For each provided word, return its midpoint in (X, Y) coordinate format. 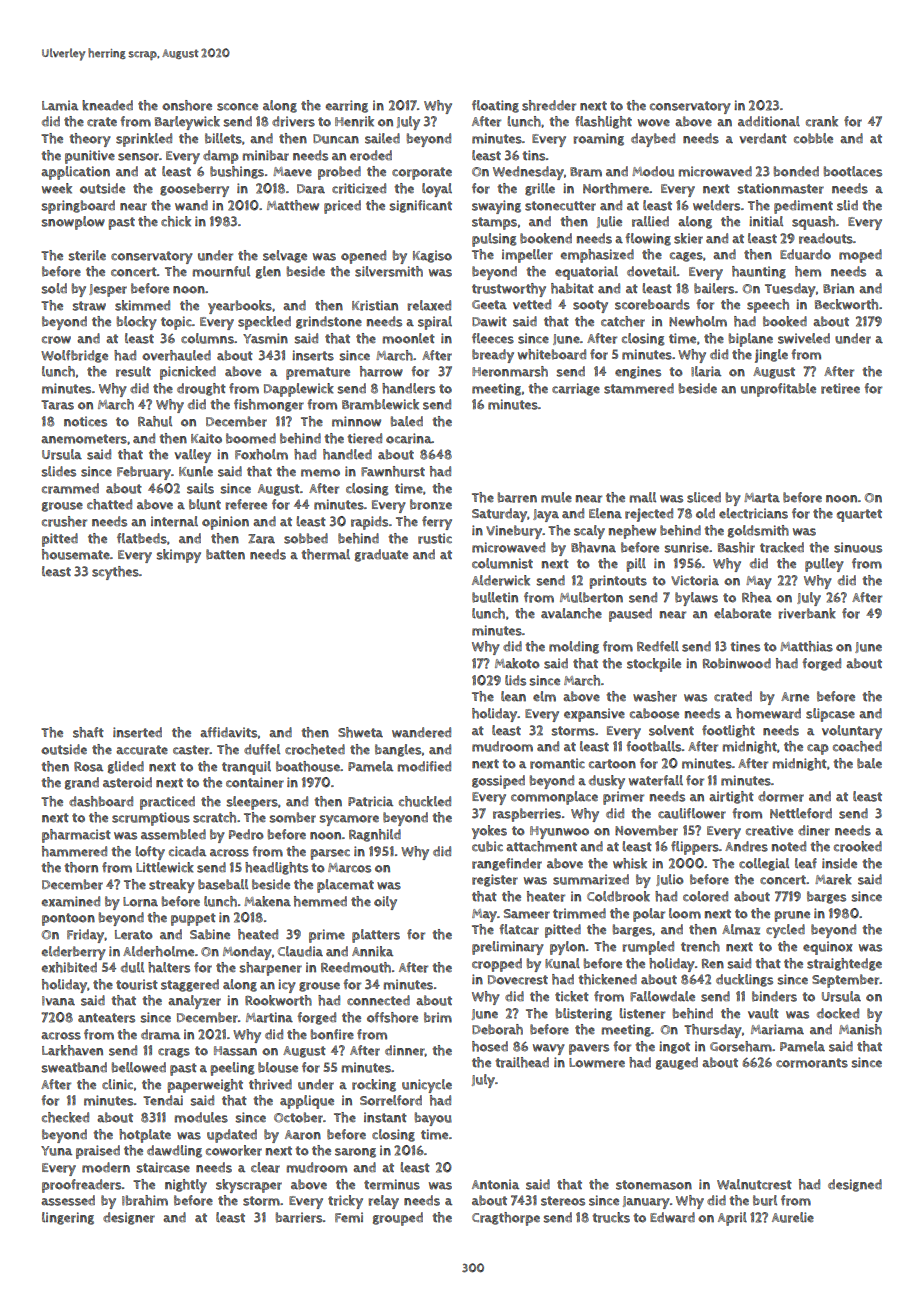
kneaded (107, 105)
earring (347, 106)
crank (822, 121)
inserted (137, 732)
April (732, 1219)
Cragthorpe (506, 1219)
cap (818, 749)
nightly (186, 1186)
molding (574, 647)
